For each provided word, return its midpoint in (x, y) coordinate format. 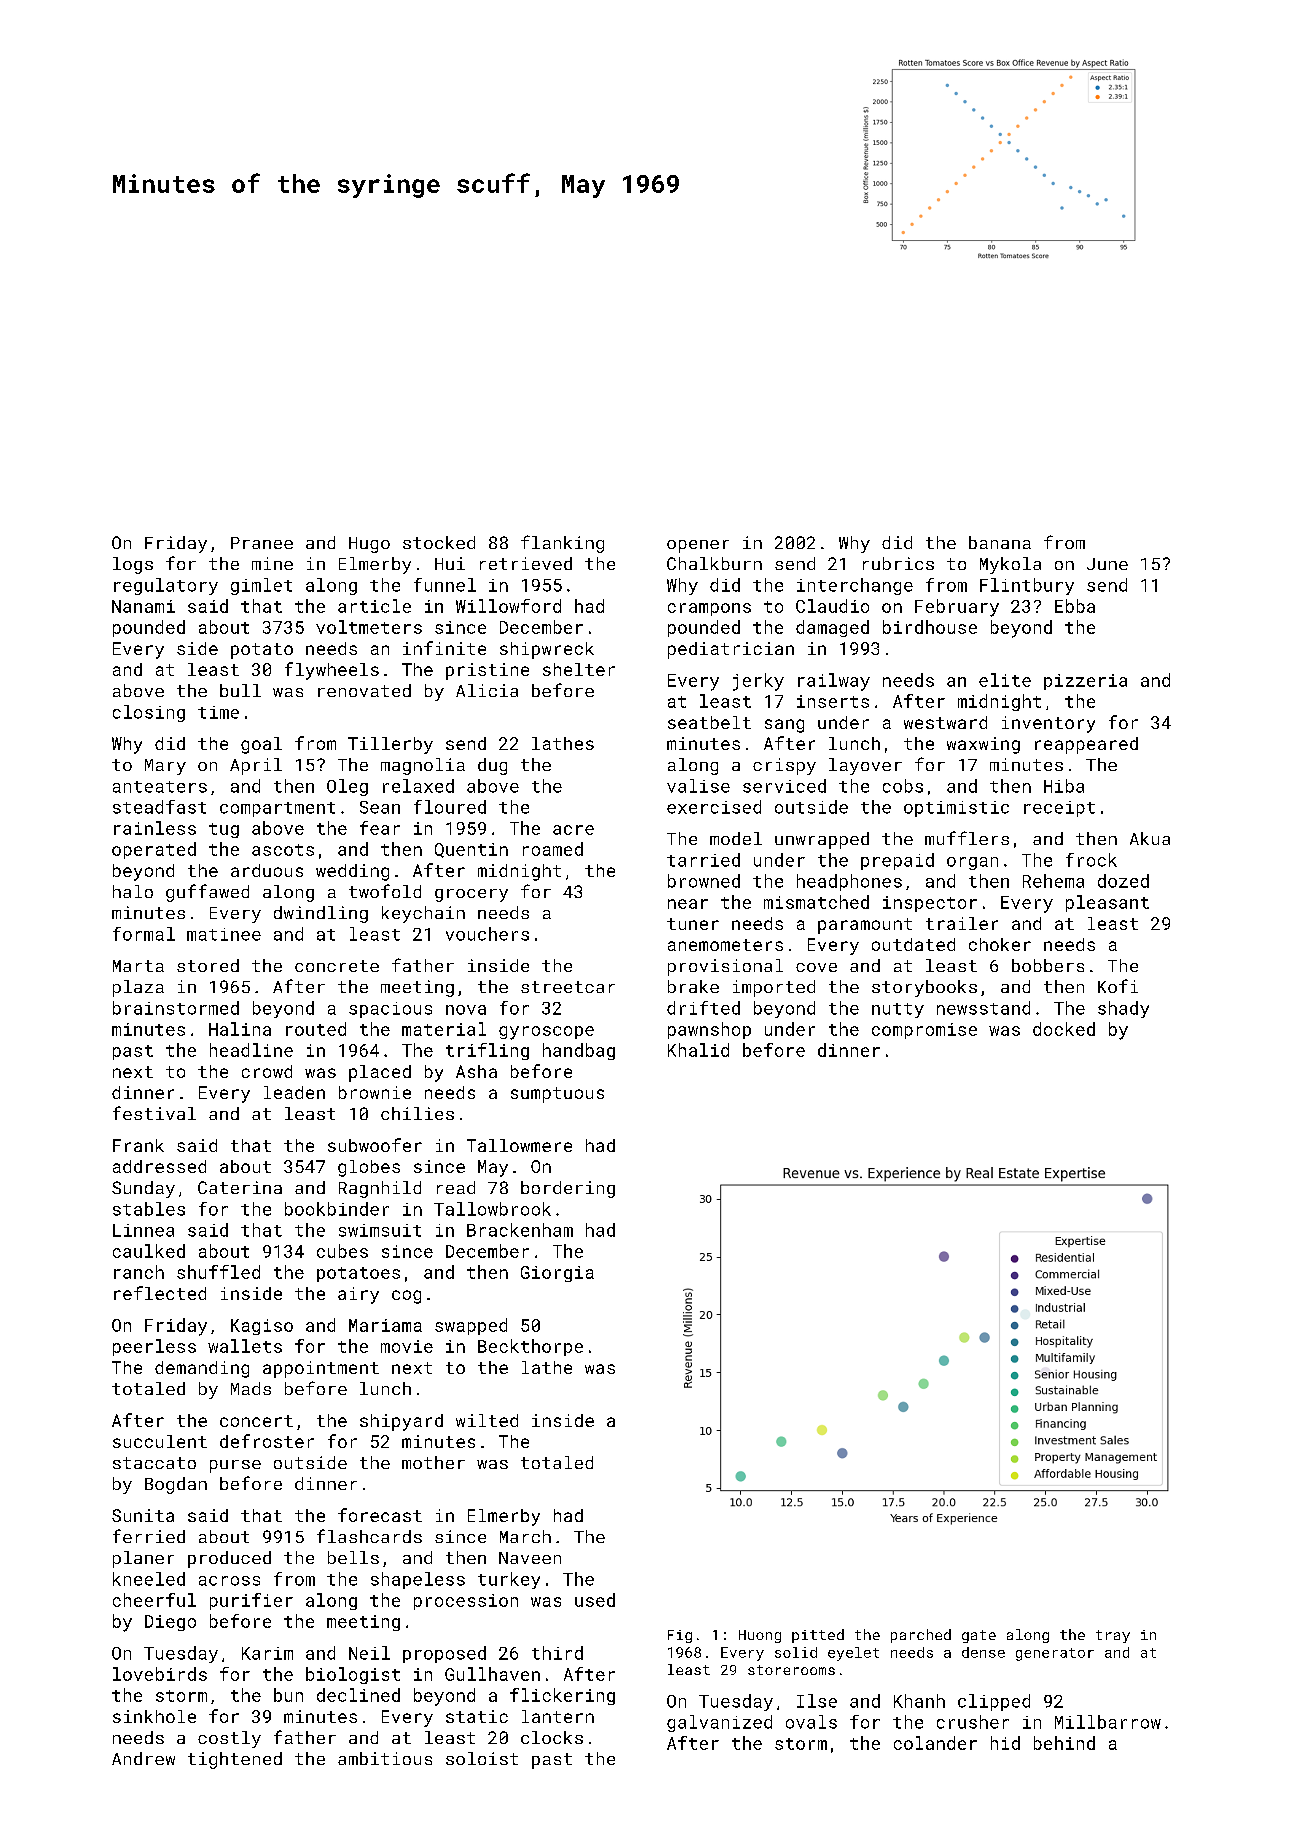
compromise (924, 1031)
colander (935, 1743)
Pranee (262, 543)
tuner (693, 924)
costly (229, 1739)
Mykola (1010, 565)
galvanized (719, 1723)
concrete (337, 966)
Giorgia (557, 1274)
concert (256, 1421)
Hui (450, 563)
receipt (1059, 809)
